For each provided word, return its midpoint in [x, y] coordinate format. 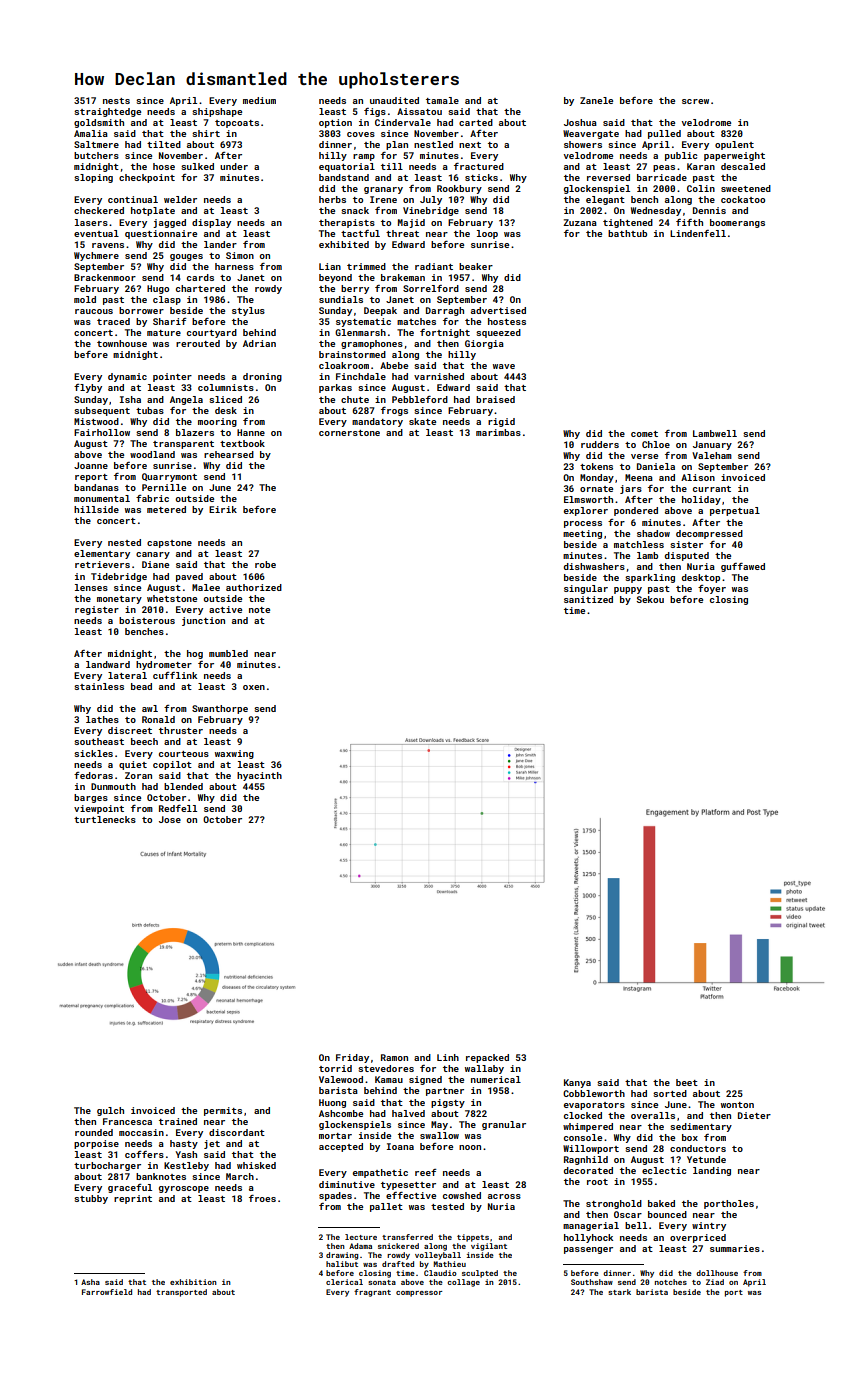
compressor [419, 1294]
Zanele [596, 100]
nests [116, 101]
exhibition [193, 1282]
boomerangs [737, 223]
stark [619, 1292]
